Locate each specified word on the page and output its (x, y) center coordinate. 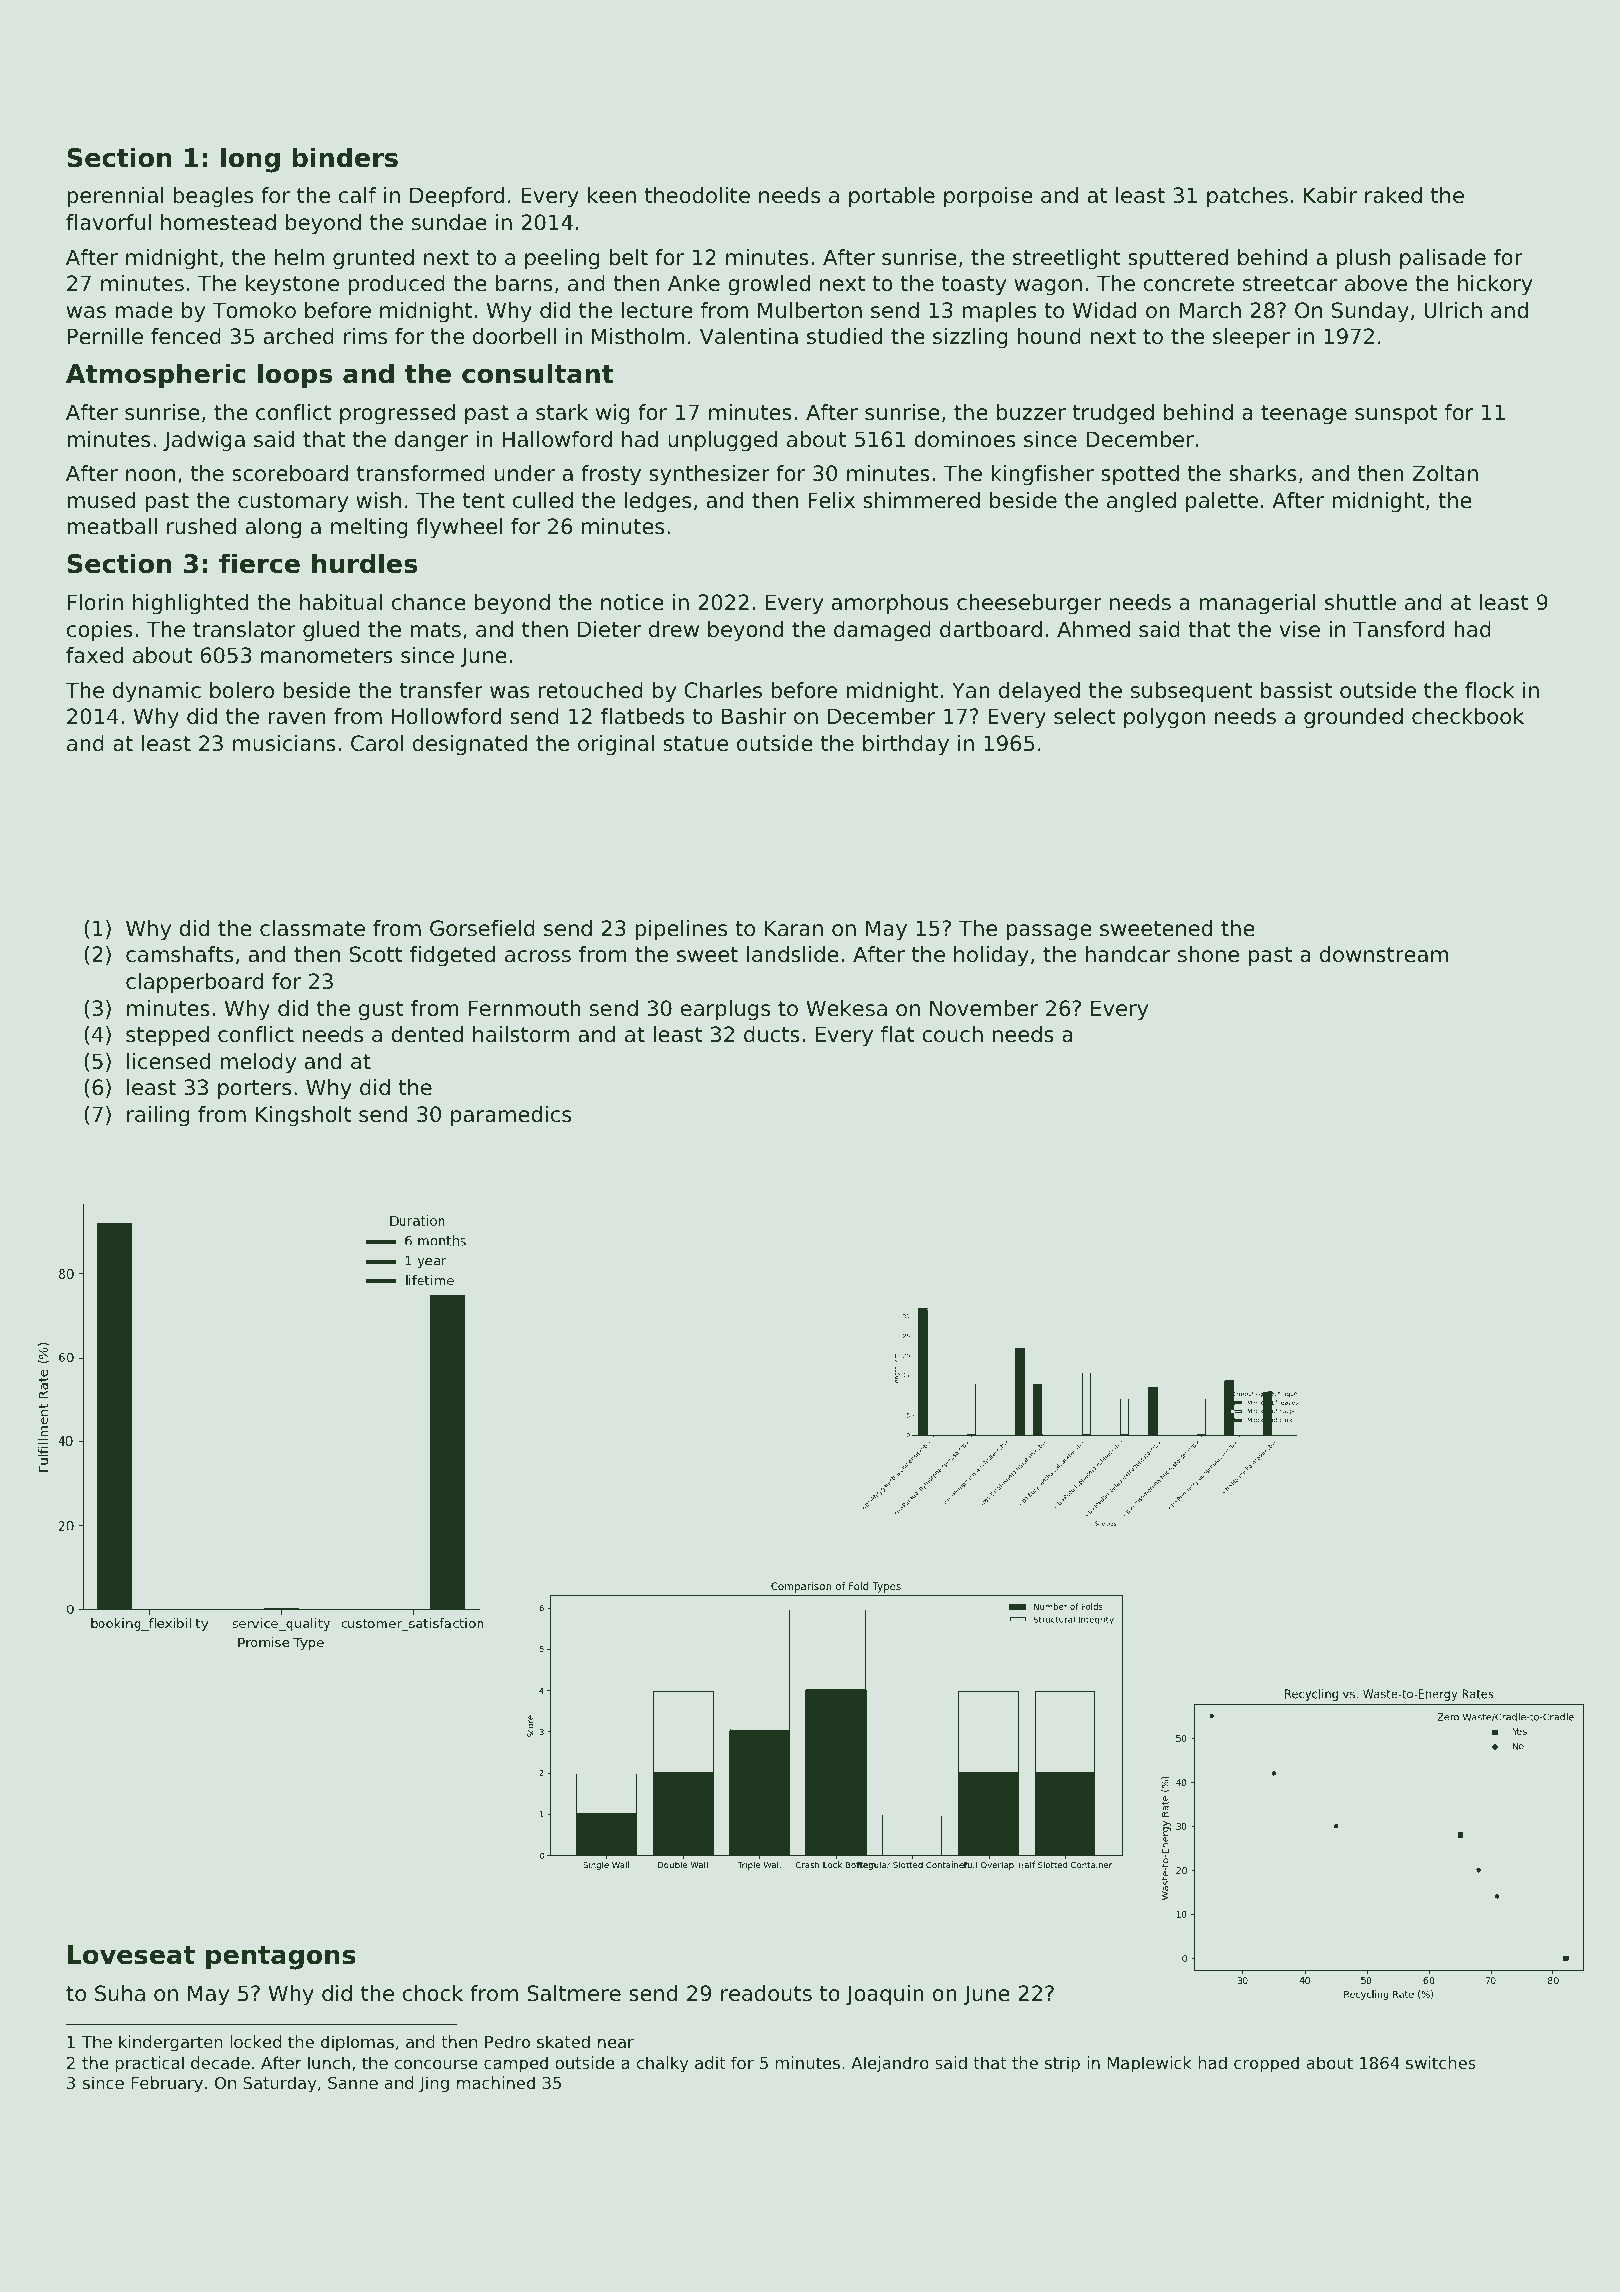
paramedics (511, 1116)
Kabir (1330, 195)
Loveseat (131, 1955)
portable (892, 197)
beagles (213, 197)
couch (952, 1034)
